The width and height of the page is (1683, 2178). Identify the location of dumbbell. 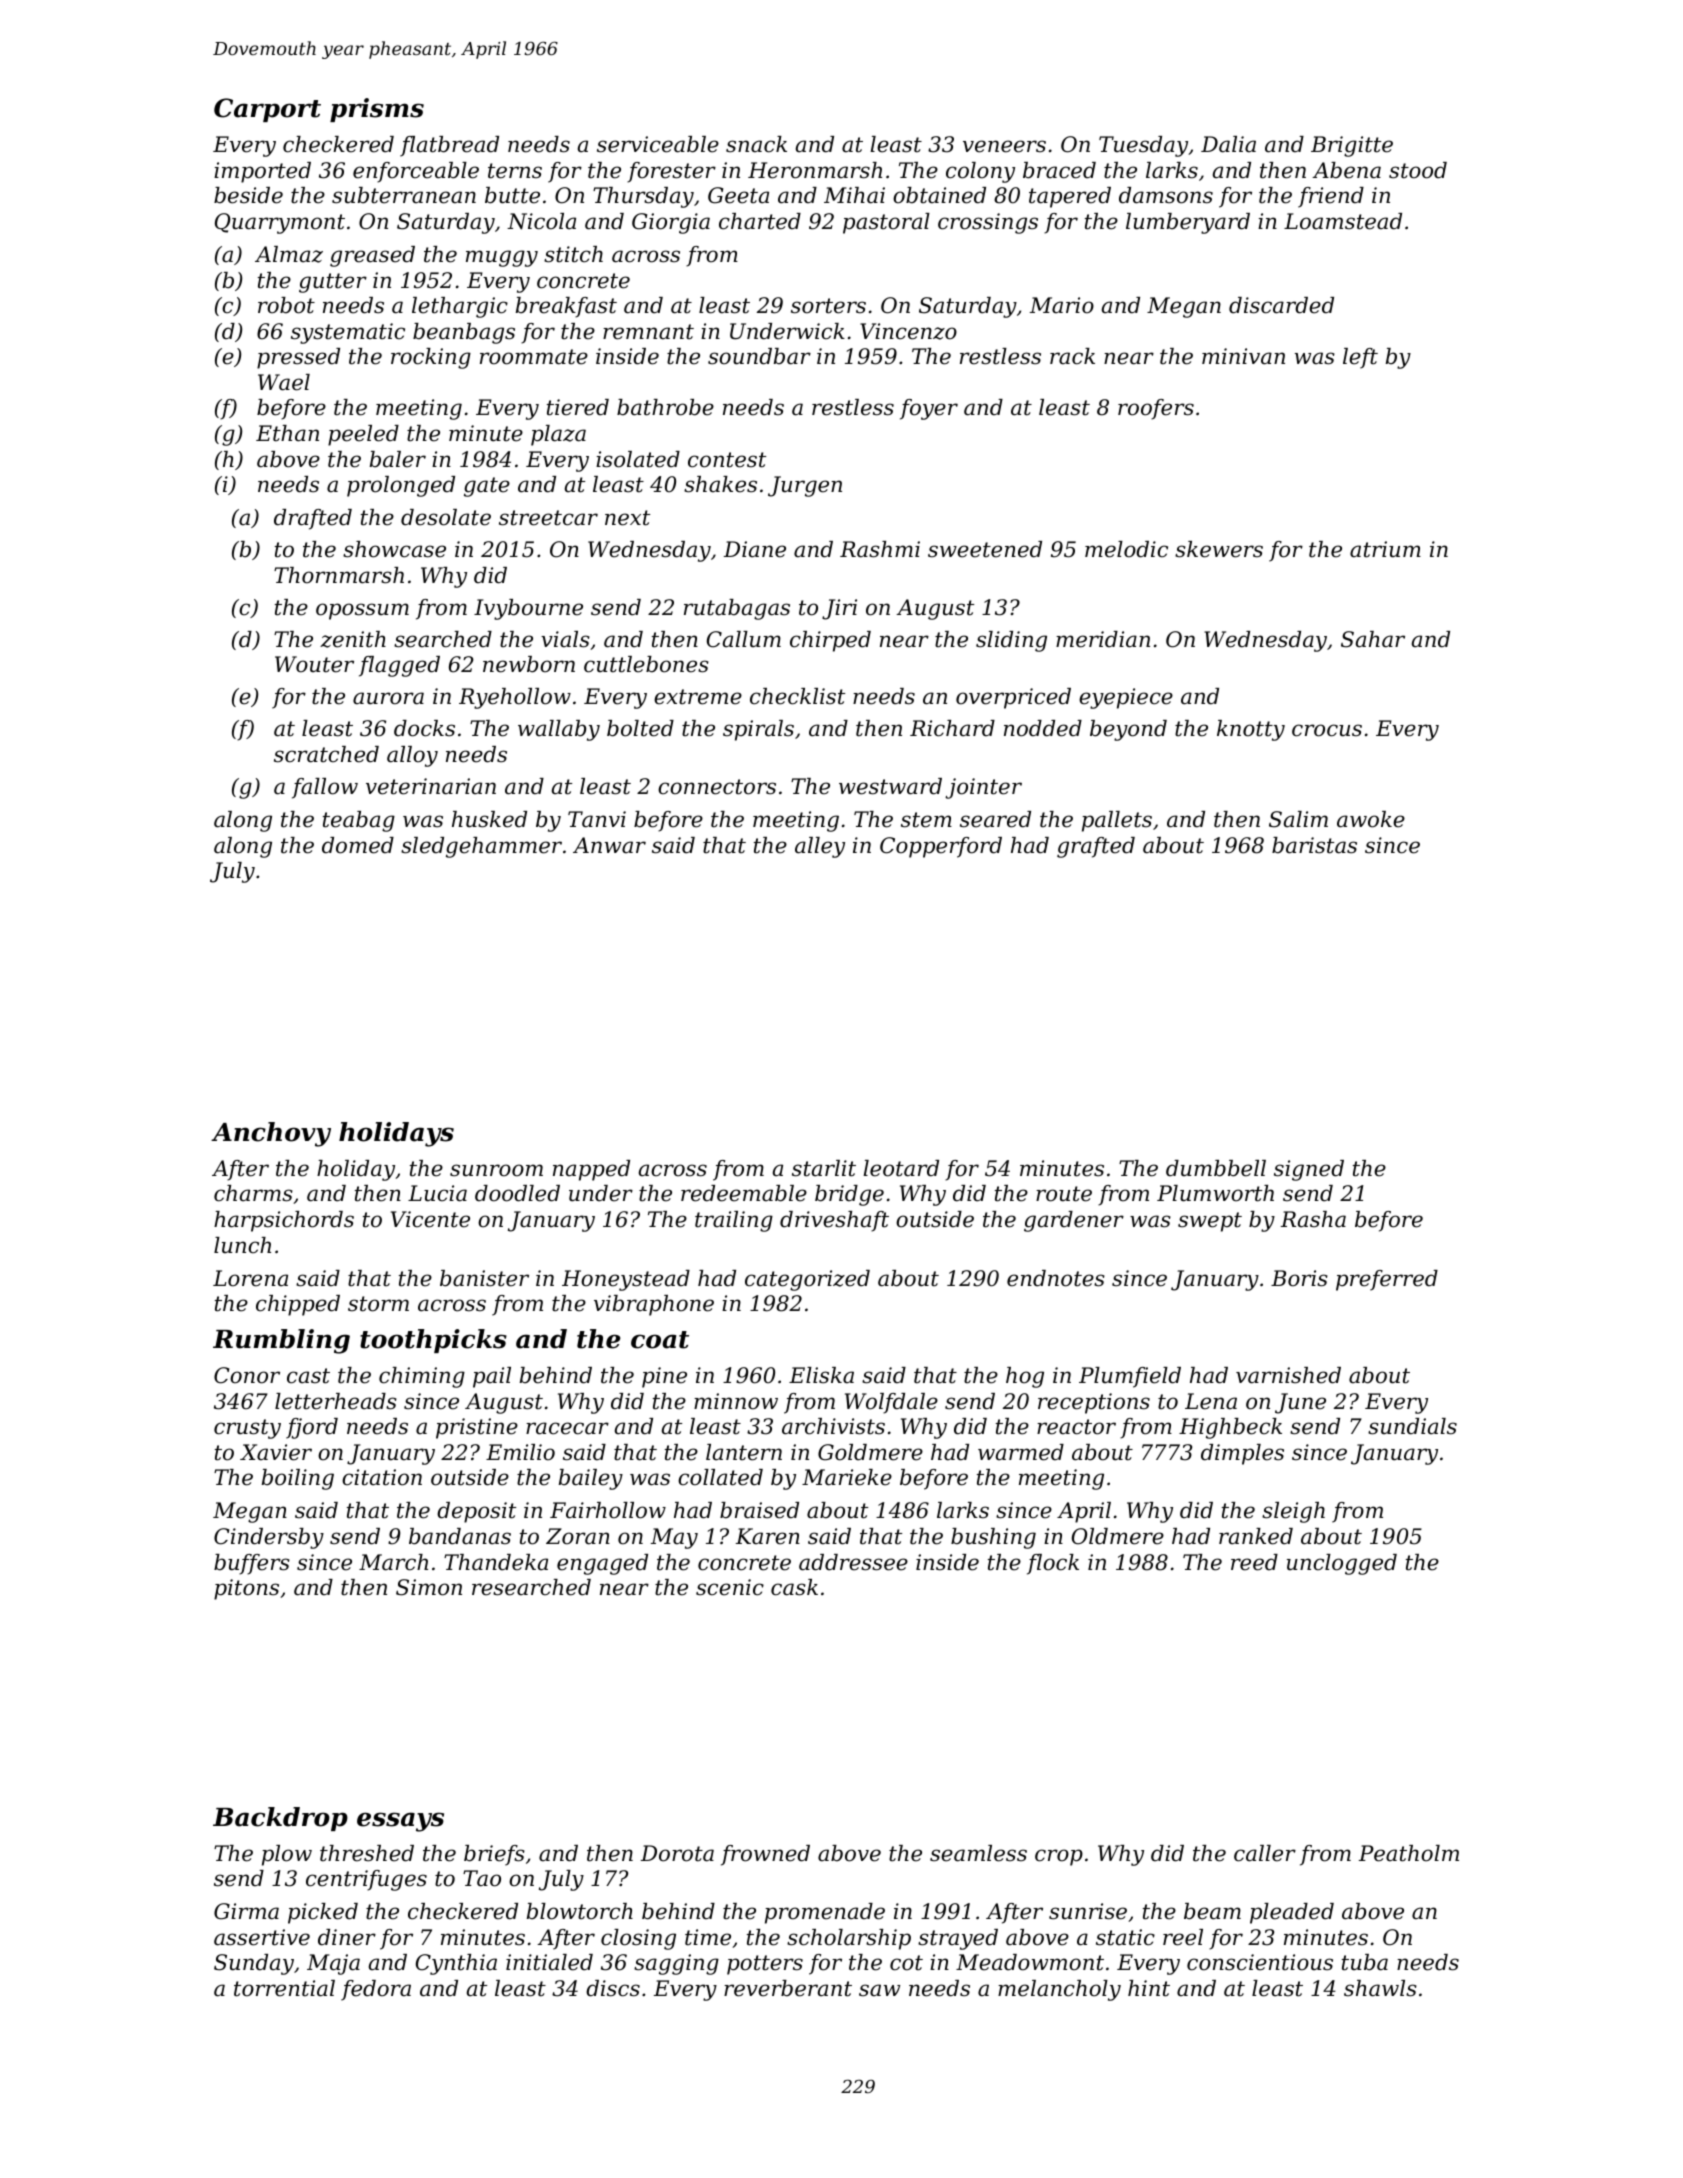
(1216, 1168).
